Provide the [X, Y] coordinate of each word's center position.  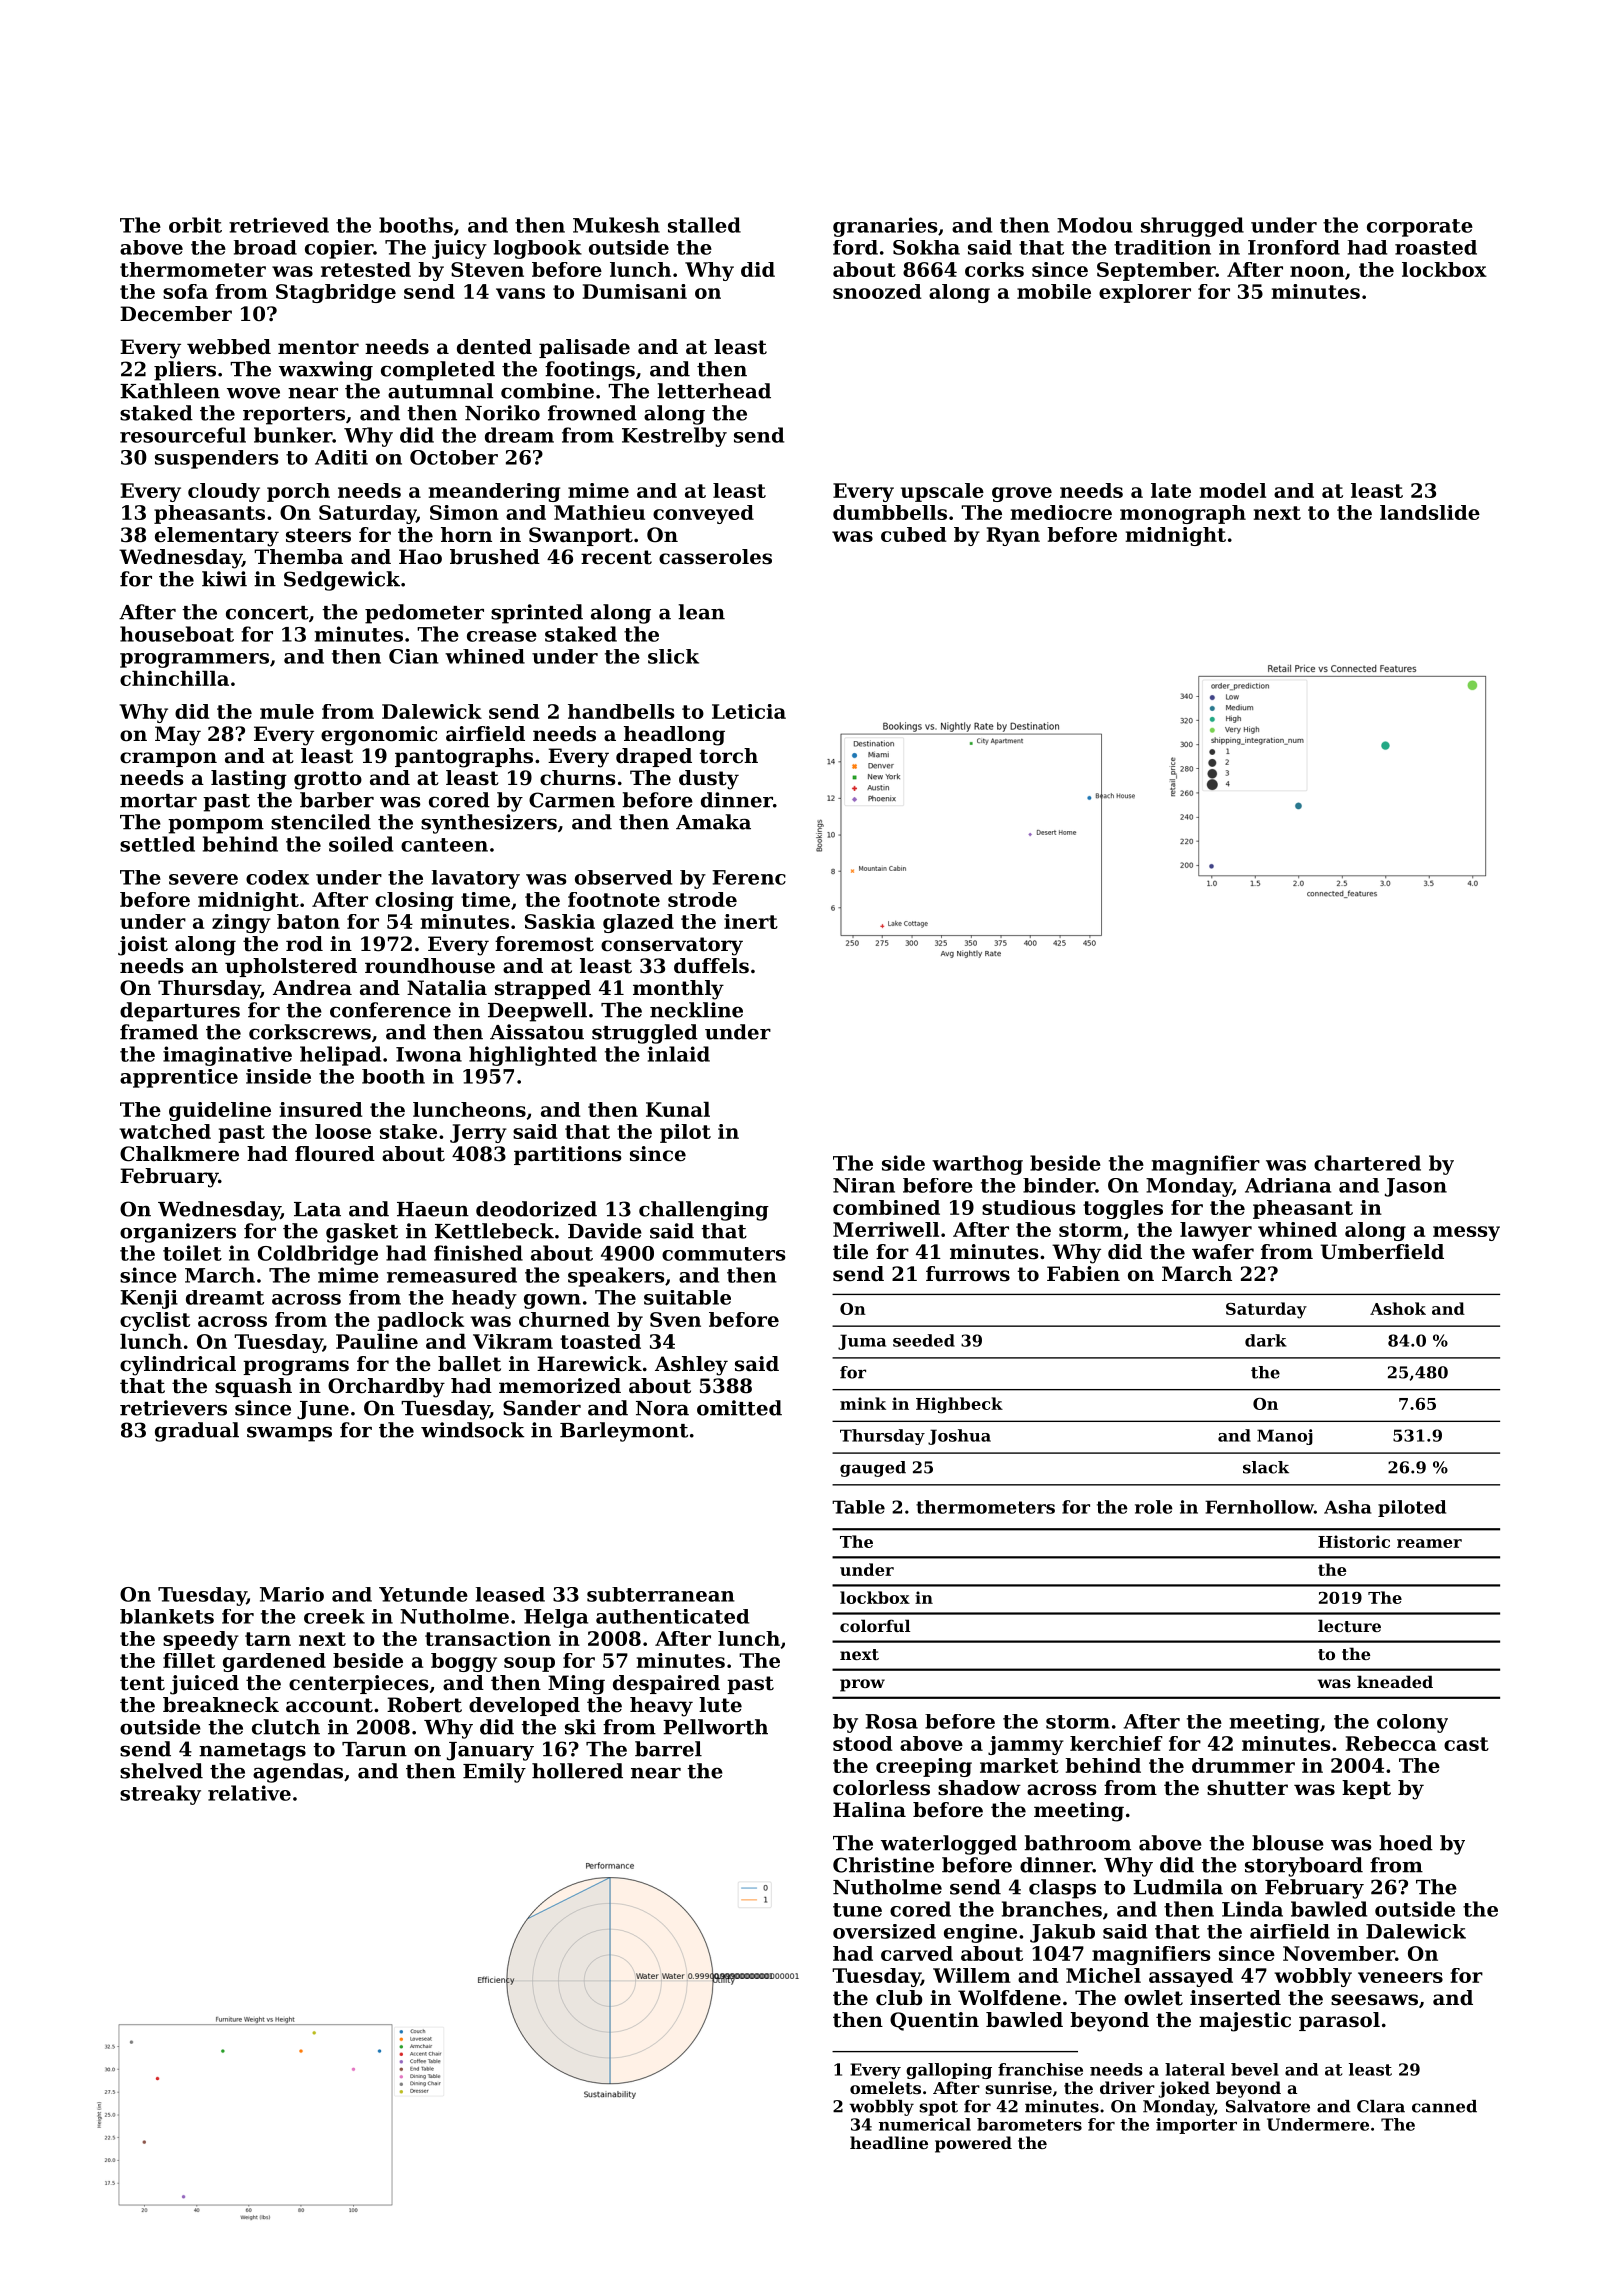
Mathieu [599, 512]
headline [889, 2142]
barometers [1029, 2124]
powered [973, 2144]
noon [1317, 271]
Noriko [502, 413]
